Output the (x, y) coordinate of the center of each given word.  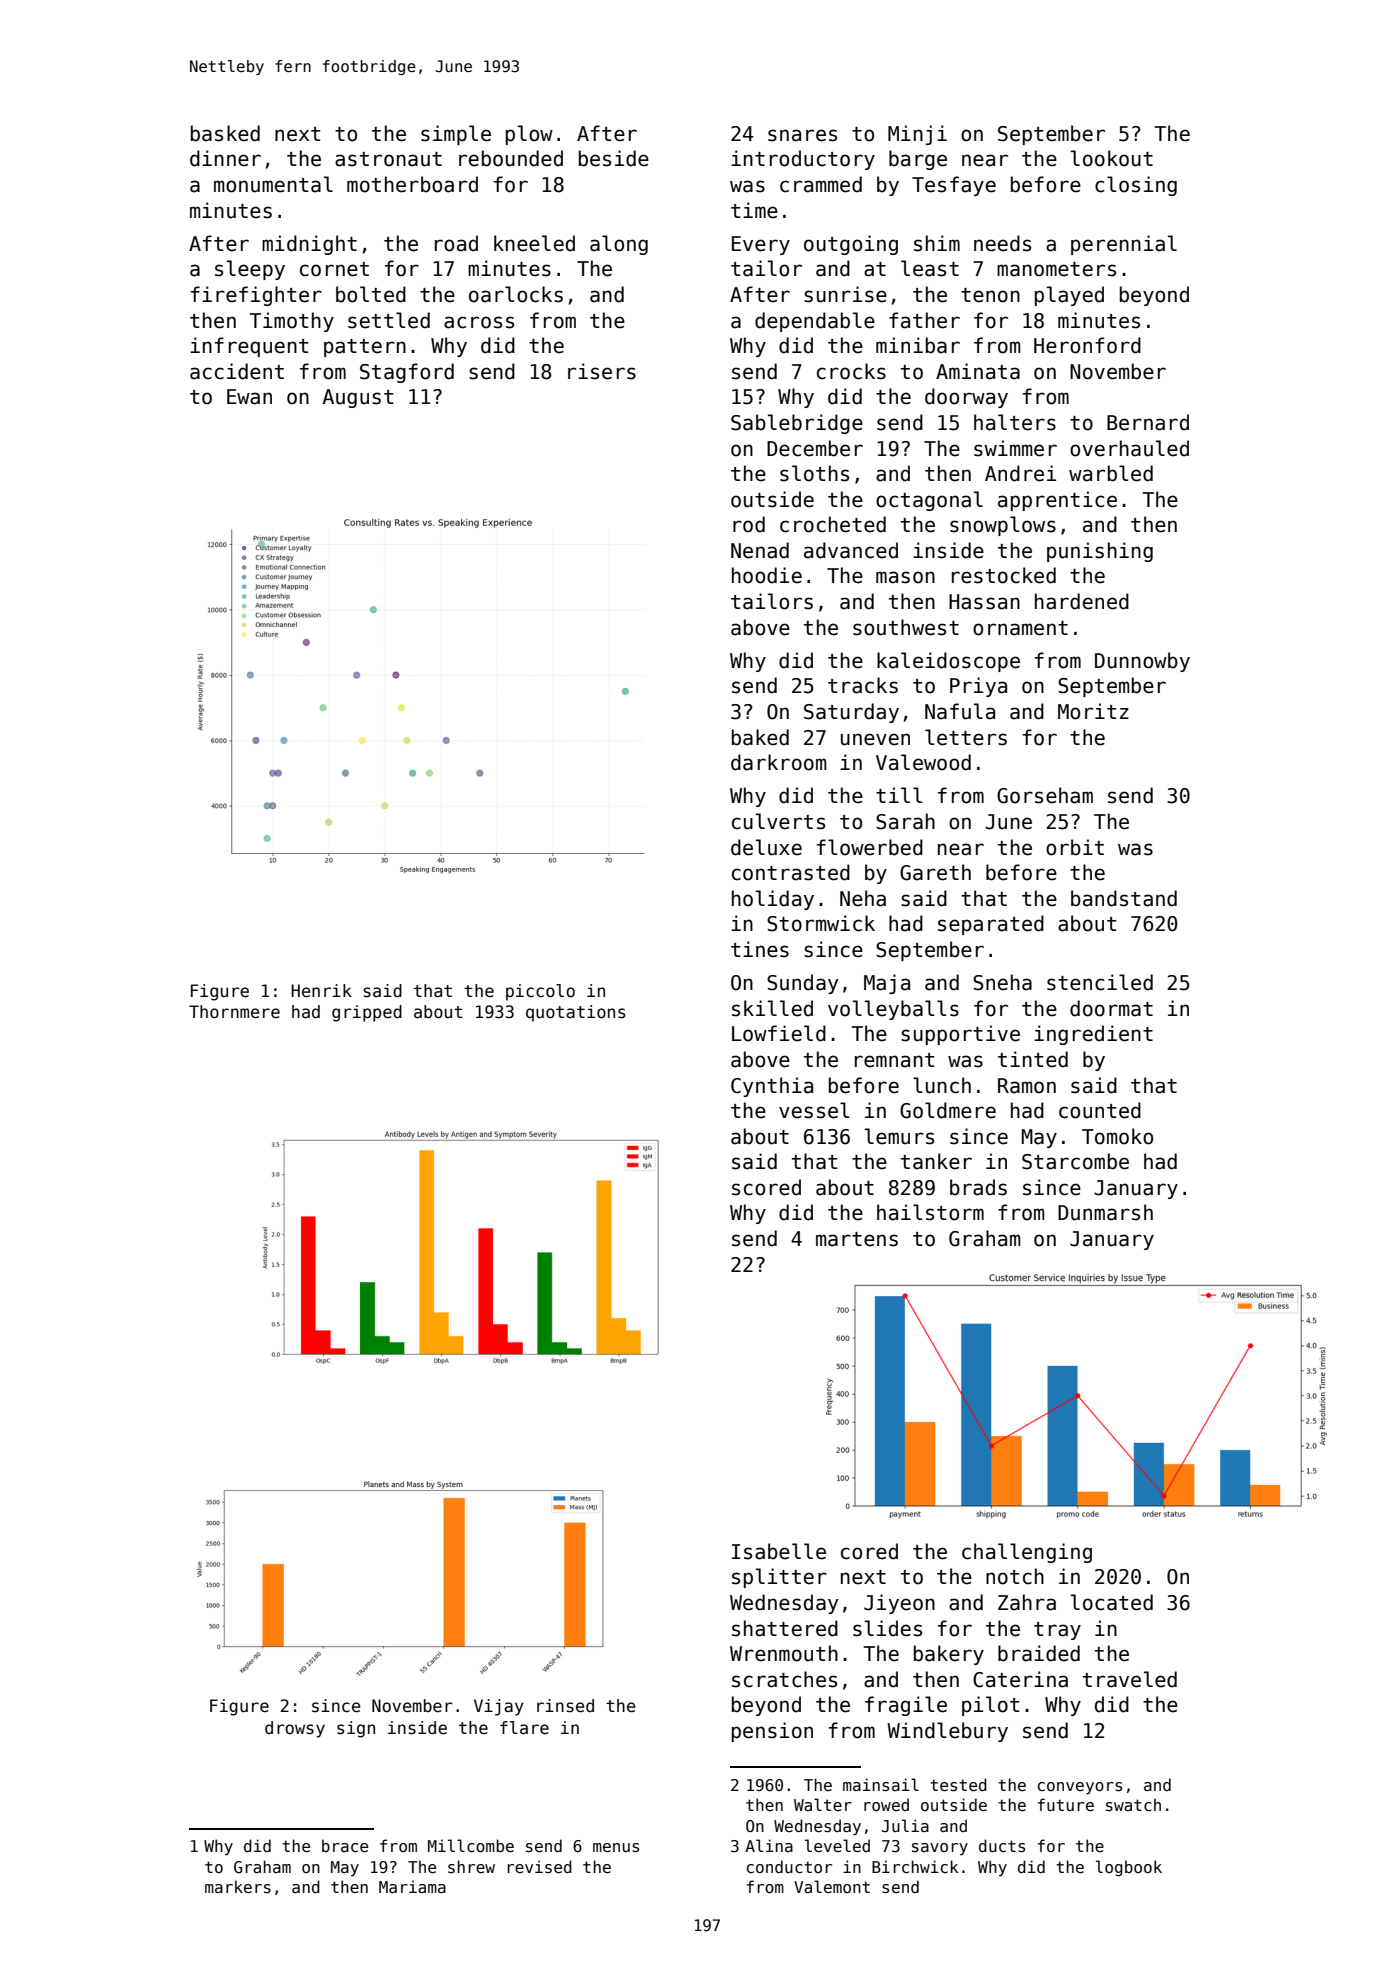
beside (614, 158)
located (1112, 1602)
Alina (769, 1845)
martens (857, 1239)
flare (524, 1728)
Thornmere (234, 1012)
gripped (367, 1013)
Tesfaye (954, 186)
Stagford (407, 373)
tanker (936, 1161)
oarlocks (516, 294)
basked (225, 133)
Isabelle (779, 1551)
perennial (1124, 245)
